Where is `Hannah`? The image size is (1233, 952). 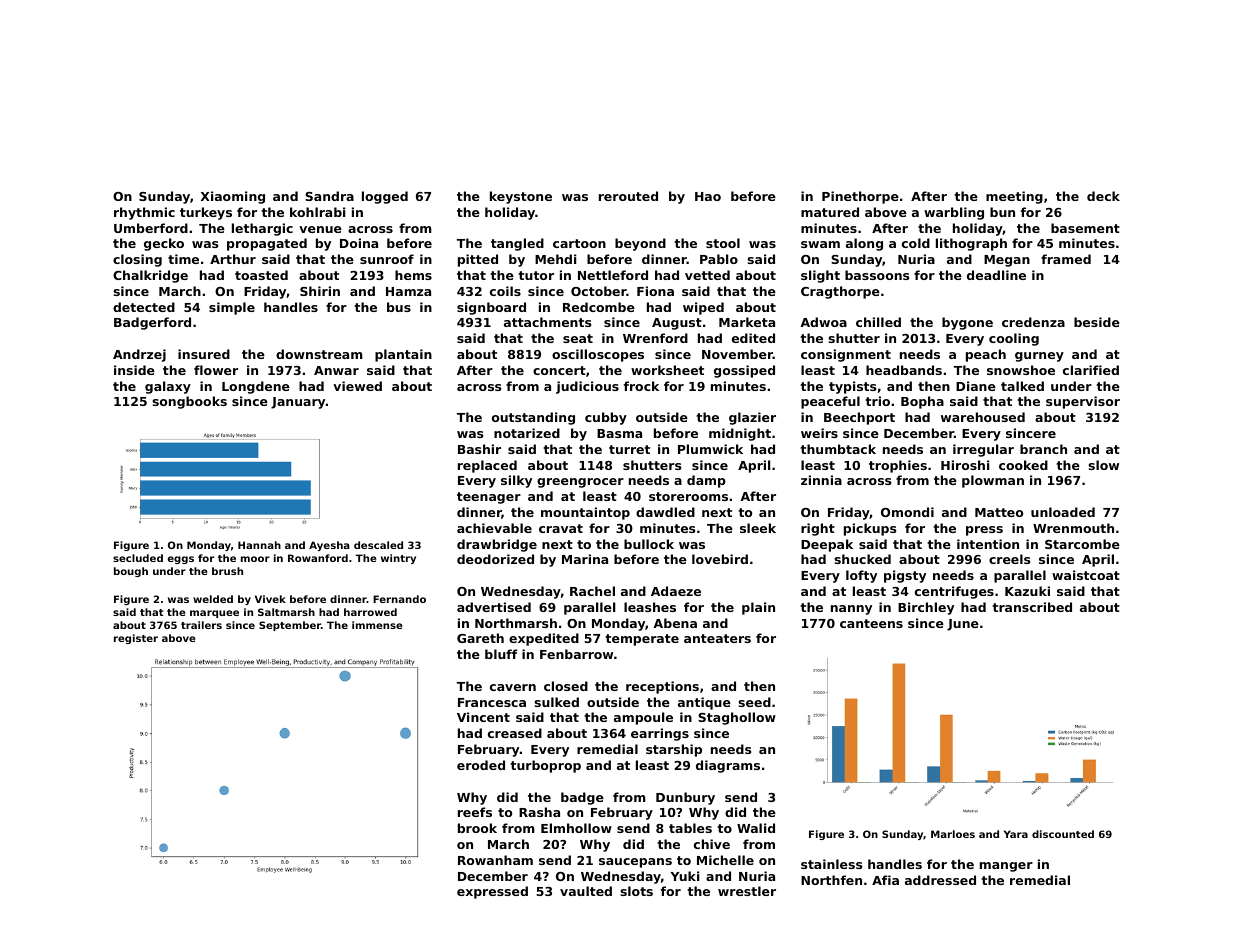 Hannah is located at coordinates (259, 545).
